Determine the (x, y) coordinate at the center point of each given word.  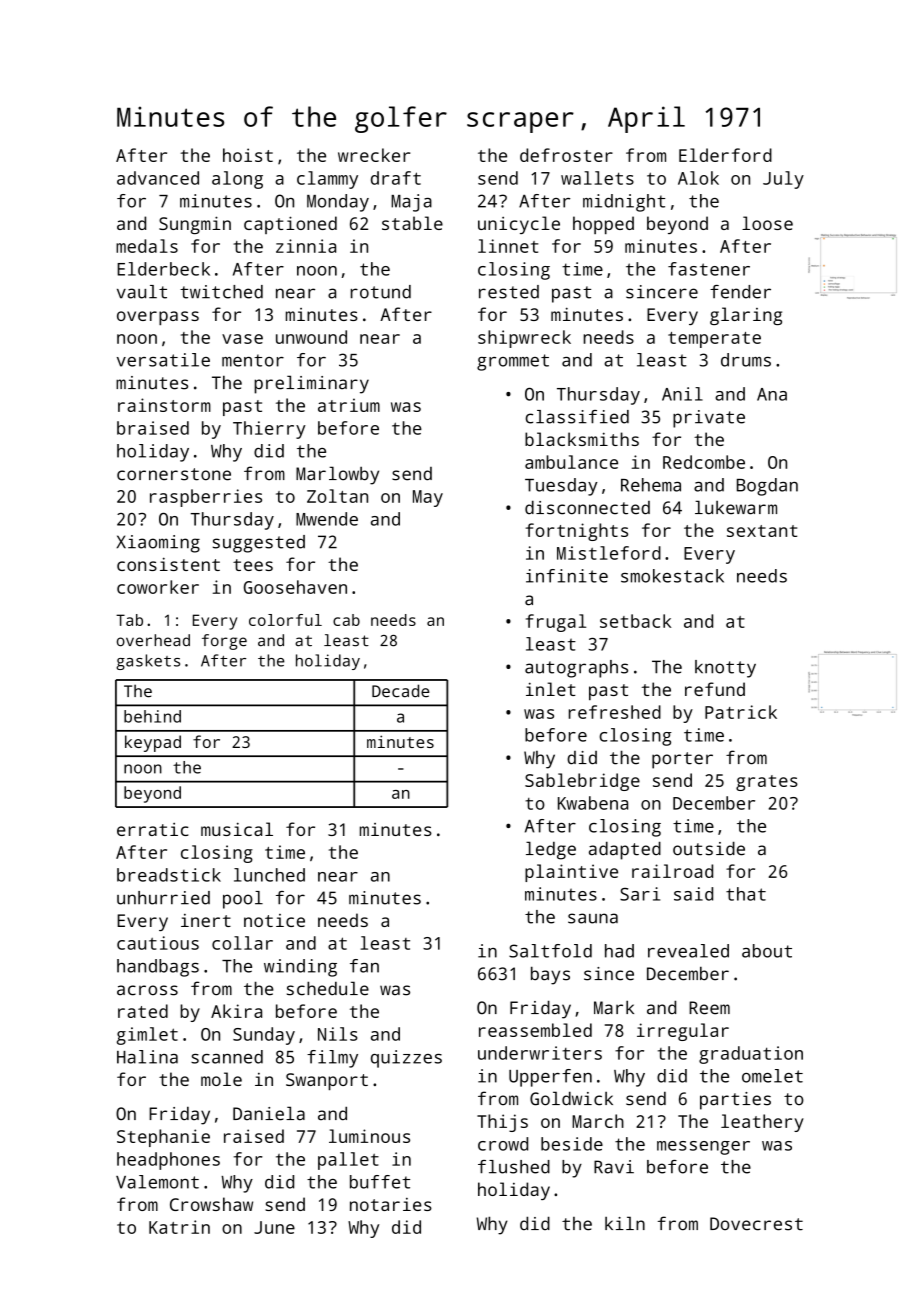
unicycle (519, 225)
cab (346, 620)
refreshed (615, 712)
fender (740, 292)
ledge (551, 850)
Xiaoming (158, 544)
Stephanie (163, 1138)
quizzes (406, 1059)
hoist (248, 155)
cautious (158, 943)
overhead (153, 640)
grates (767, 783)
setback (635, 621)
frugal (556, 623)
